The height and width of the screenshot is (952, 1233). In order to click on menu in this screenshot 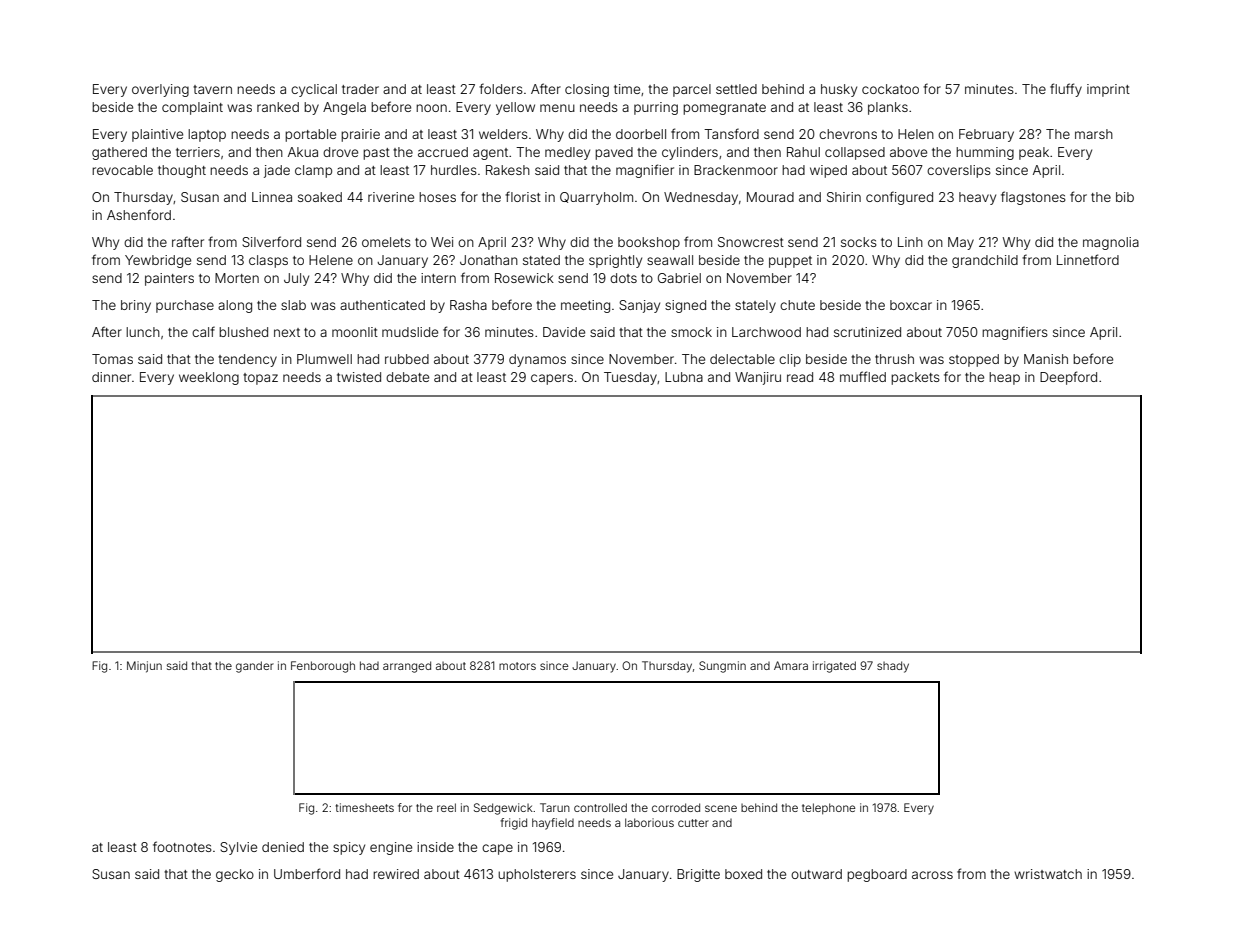, I will do `click(557, 108)`.
